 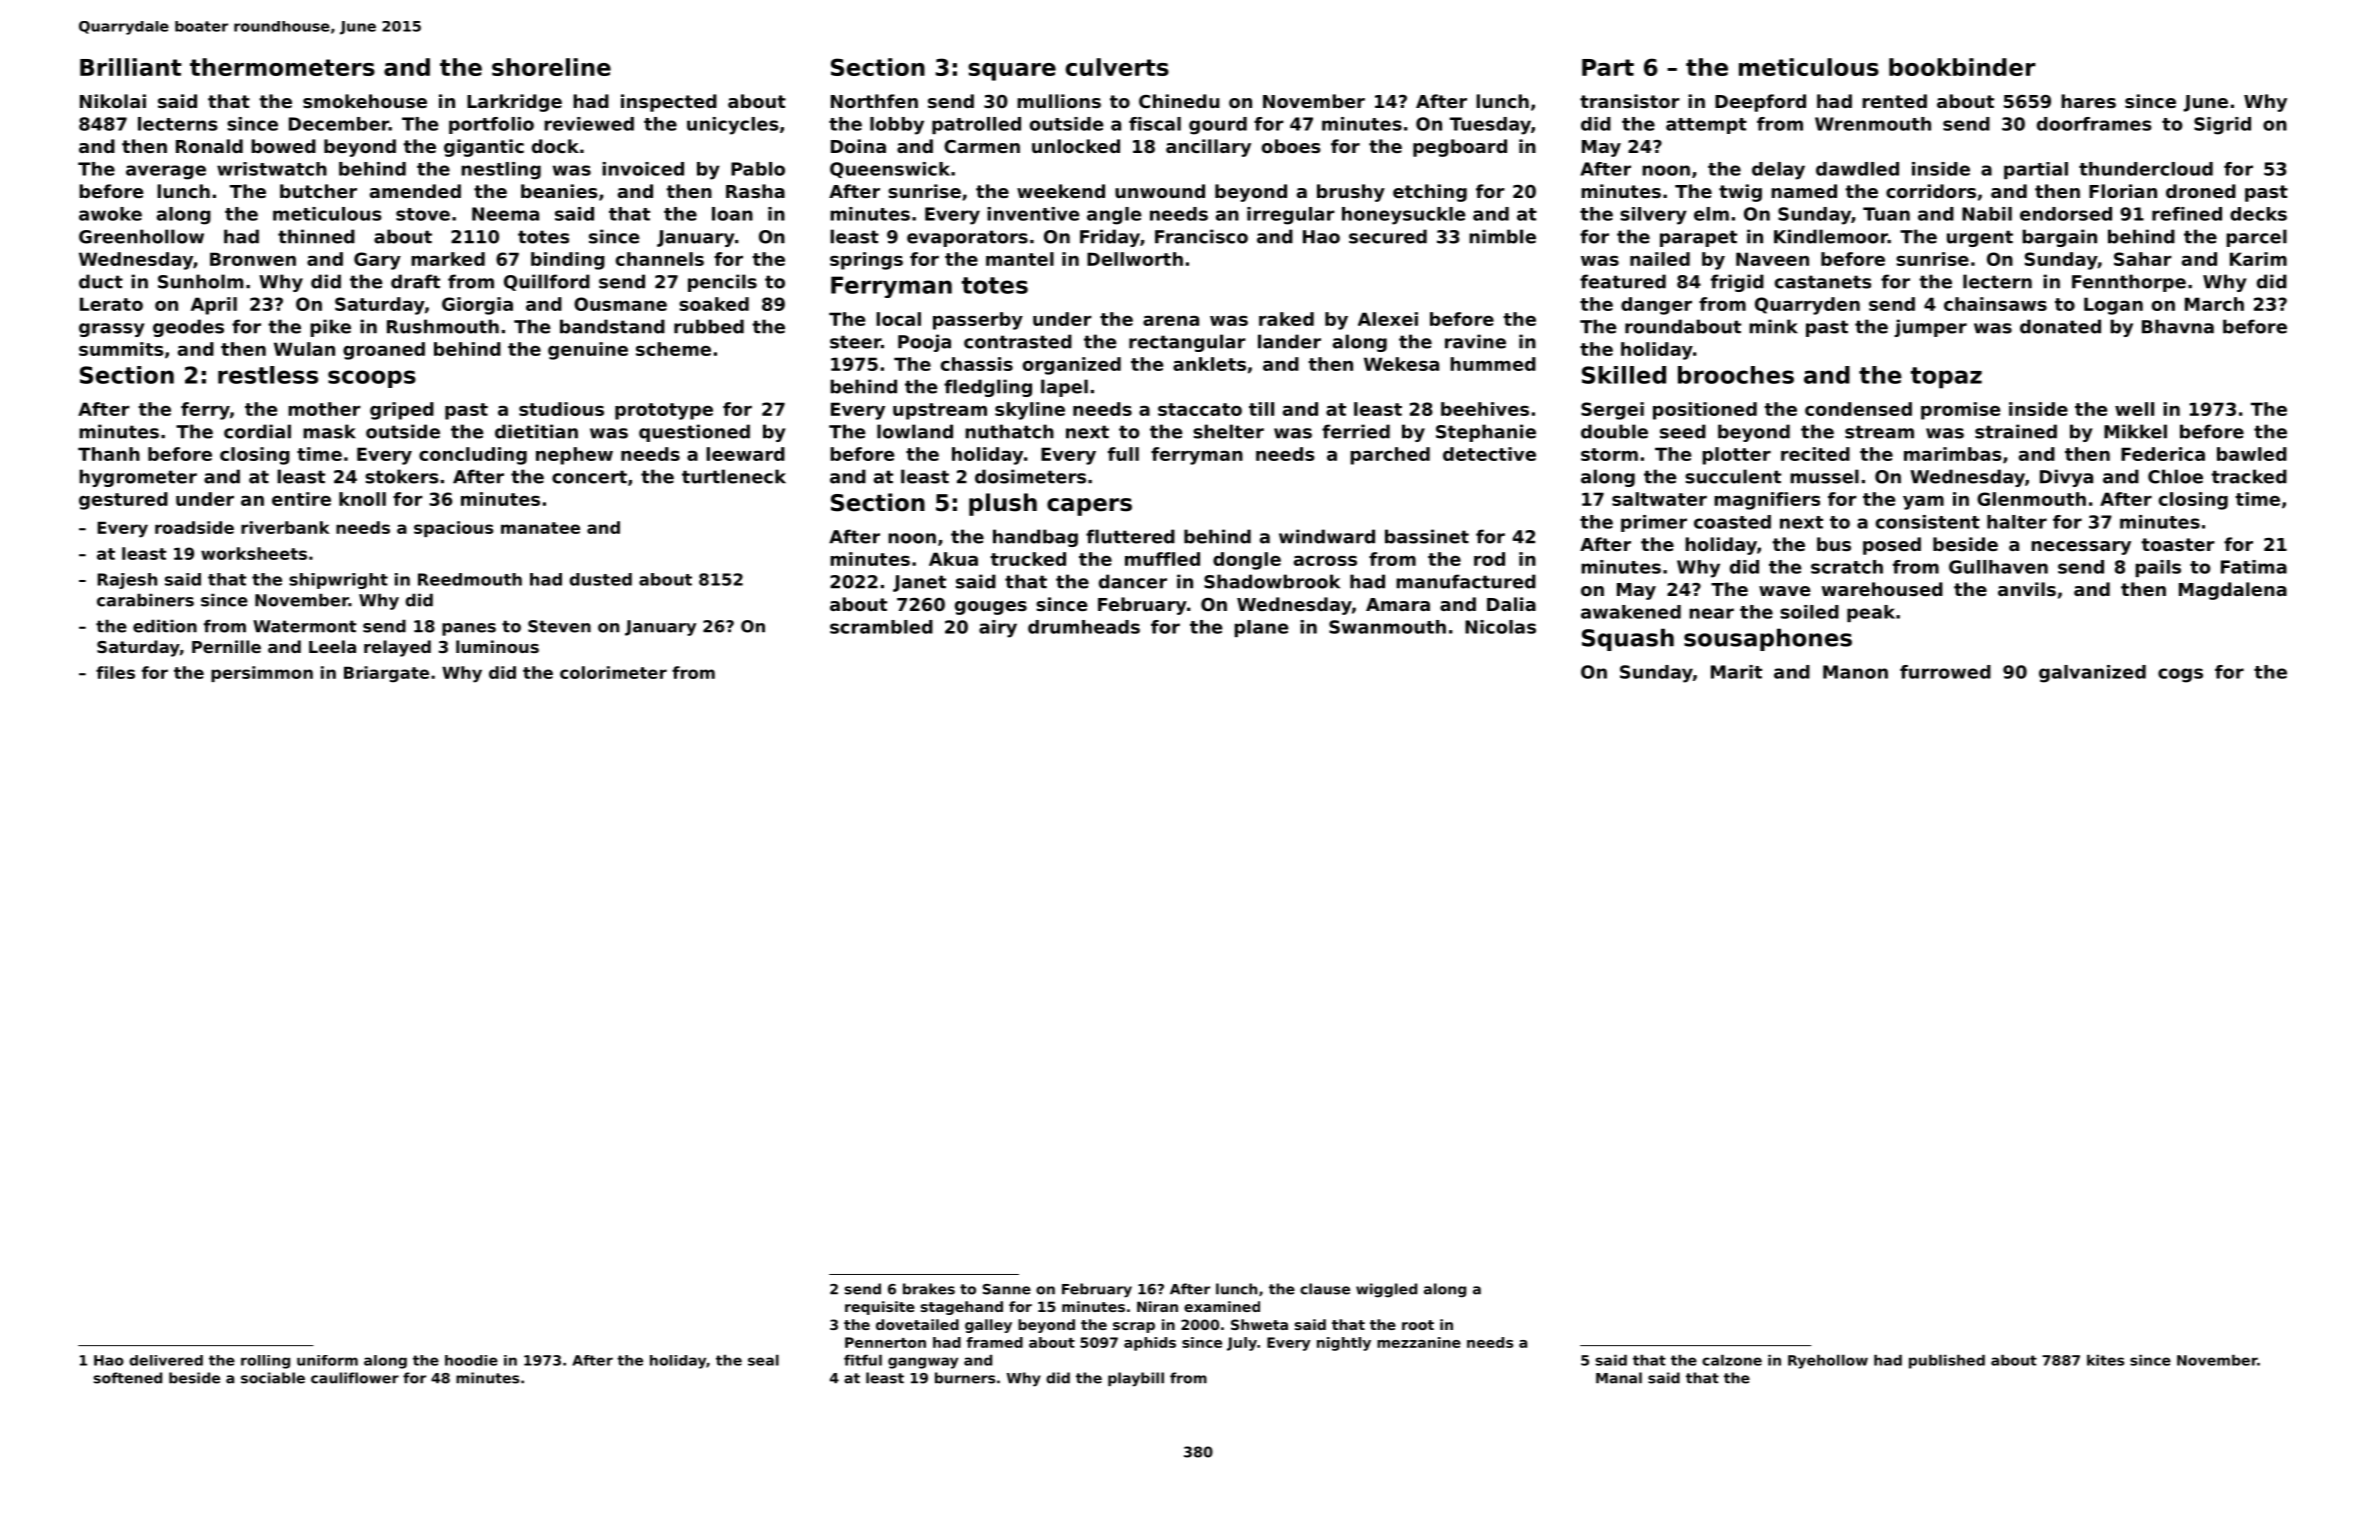 What do you see at coordinates (763, 1360) in the screenshot?
I see `seal` at bounding box center [763, 1360].
